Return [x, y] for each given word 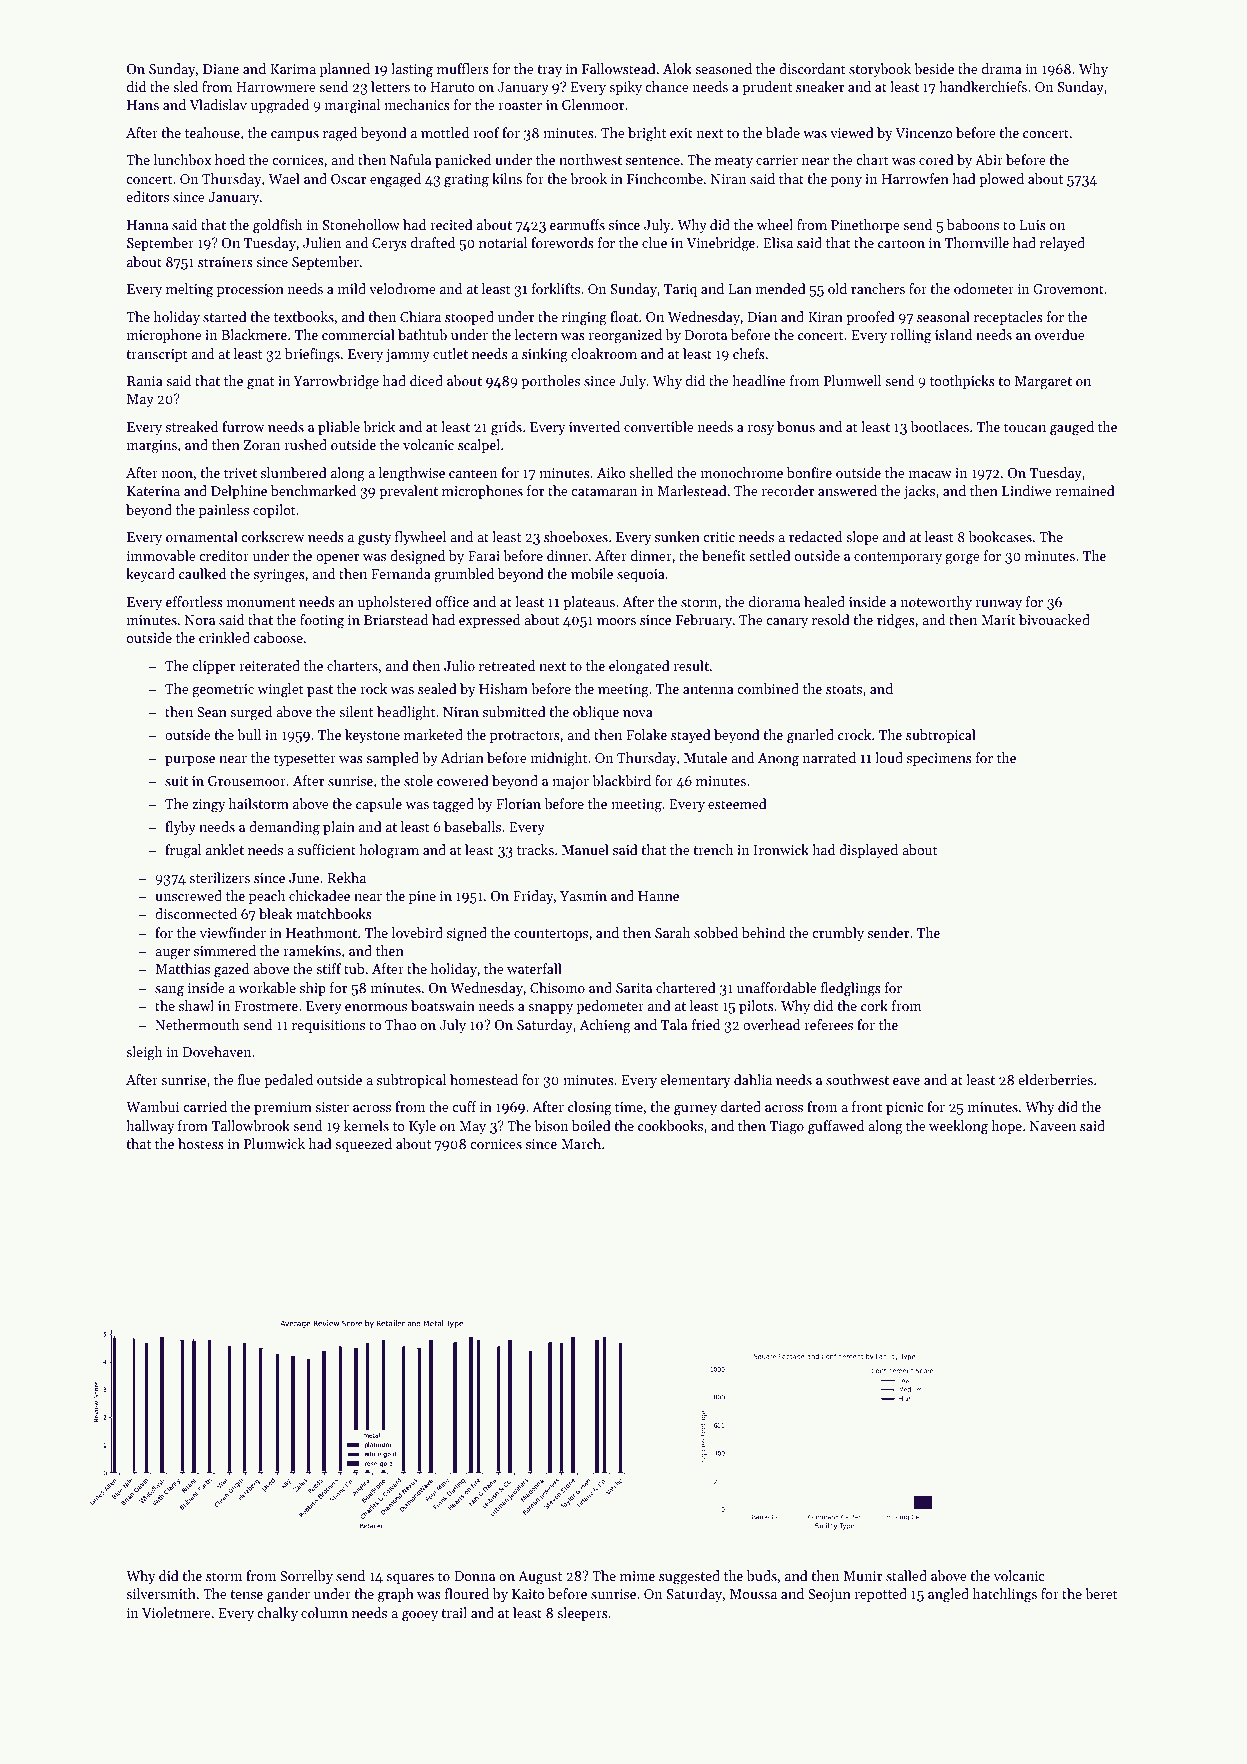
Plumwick [274, 1143]
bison [551, 1125]
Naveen [1053, 1126]
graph [396, 1595]
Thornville [977, 242]
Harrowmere [276, 87]
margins [152, 447]
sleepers [582, 1614]
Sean [212, 712]
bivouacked [1054, 619]
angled [948, 1595]
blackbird [621, 780]
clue [654, 242]
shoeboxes [576, 536]
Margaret [1043, 383]
